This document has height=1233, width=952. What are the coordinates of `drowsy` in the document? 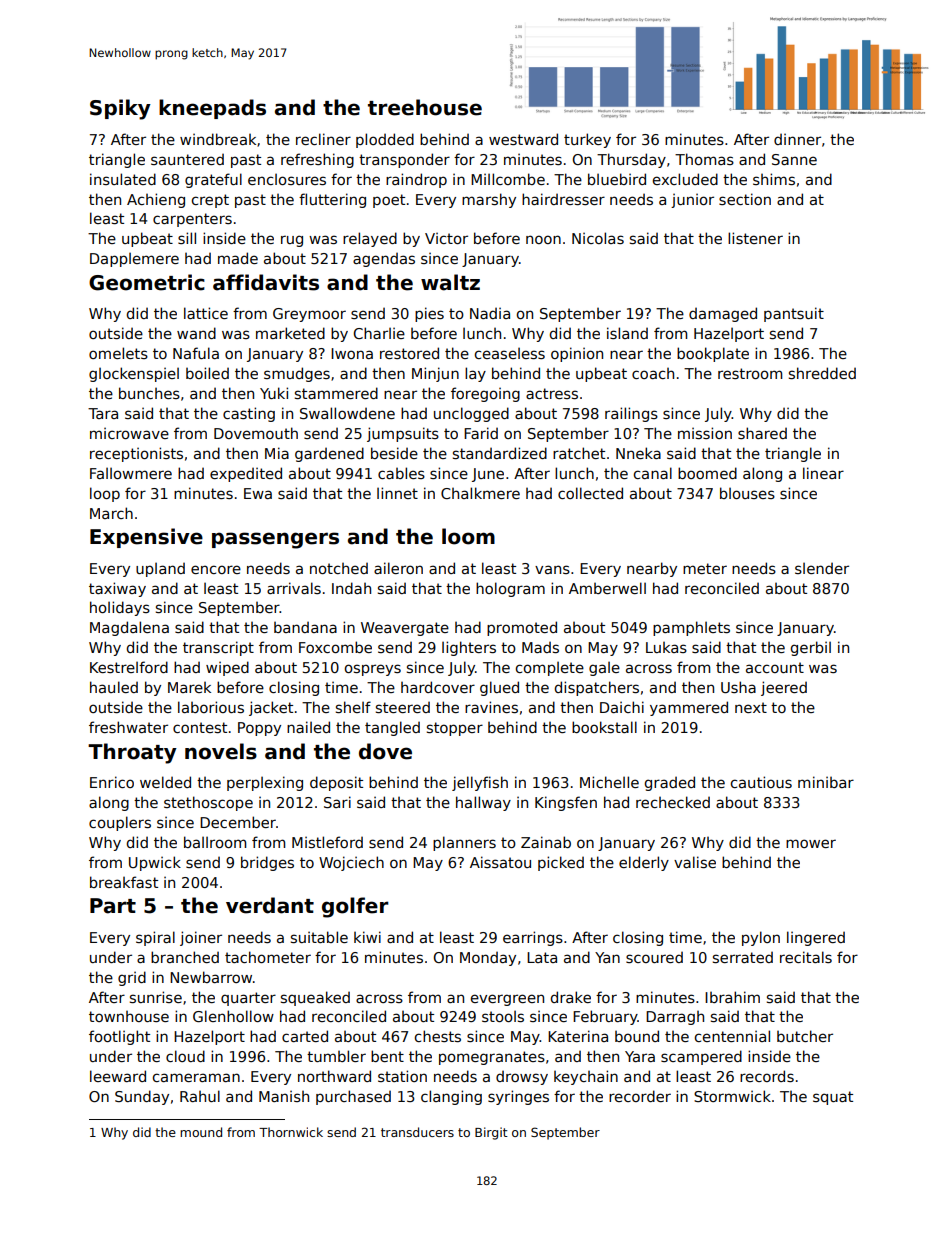 It's located at (522, 1077).
